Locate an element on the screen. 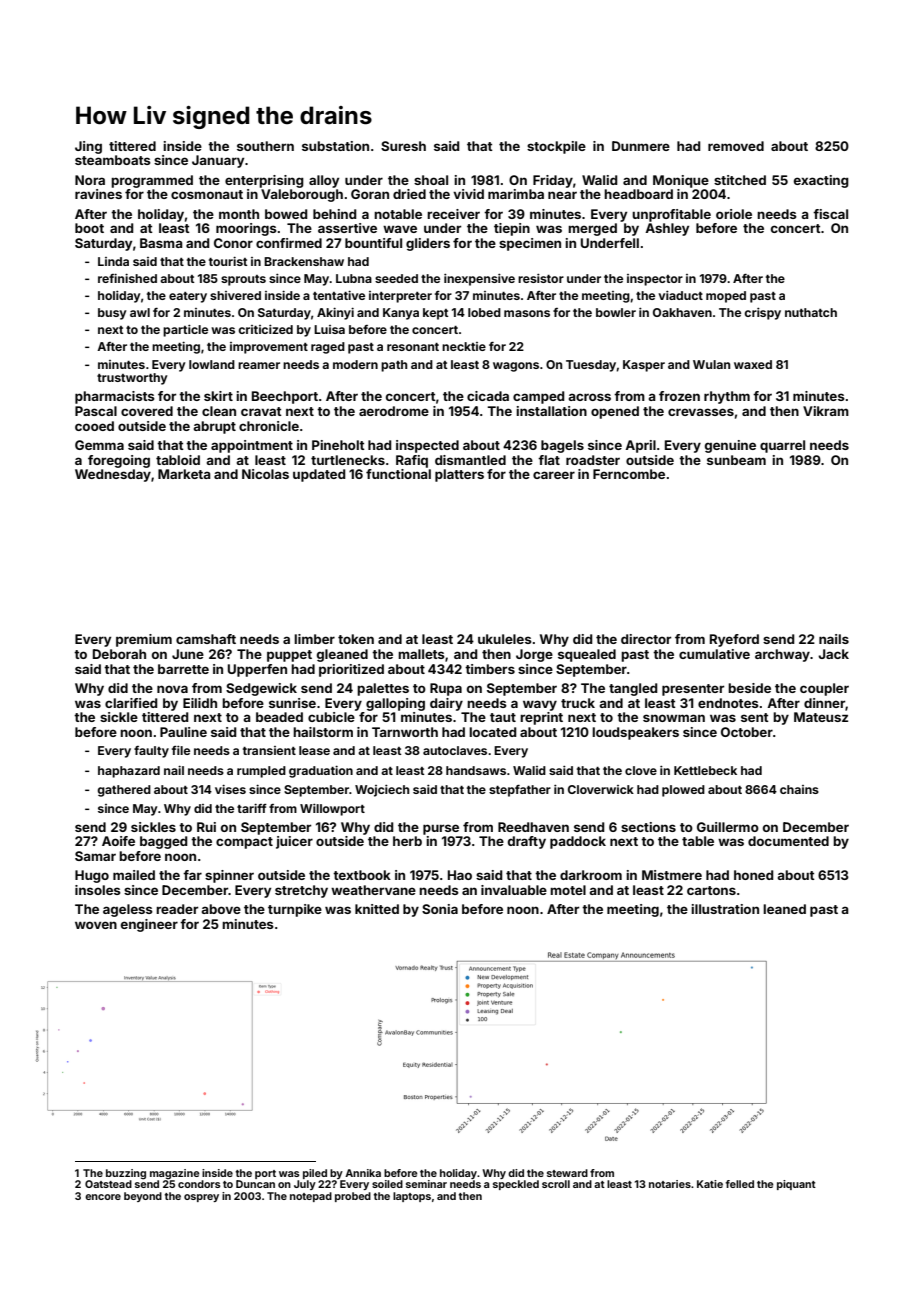 The width and height of the screenshot is (924, 1308). Jing is located at coordinates (88, 147).
